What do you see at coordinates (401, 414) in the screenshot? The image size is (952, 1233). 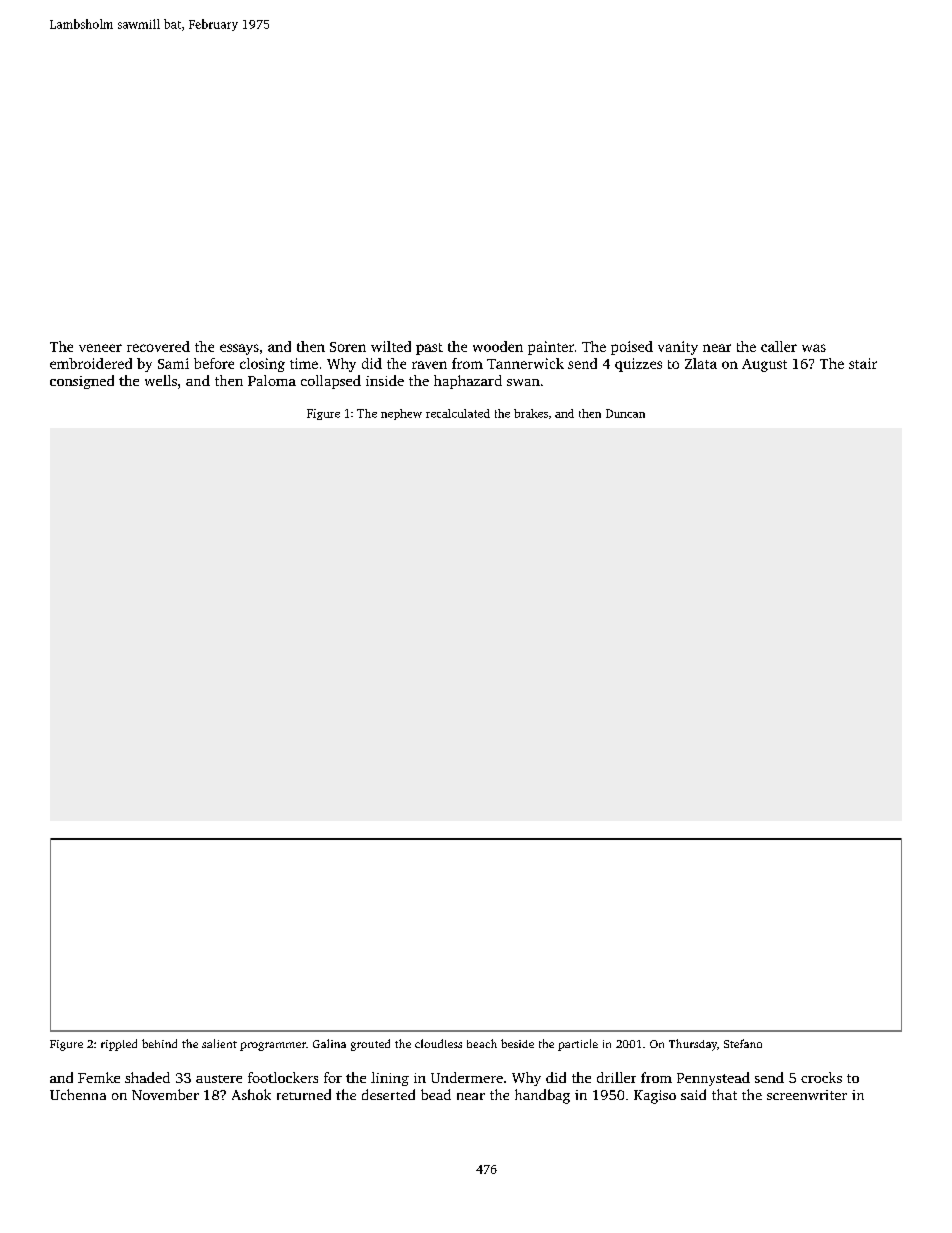 I see `nephew` at bounding box center [401, 414].
